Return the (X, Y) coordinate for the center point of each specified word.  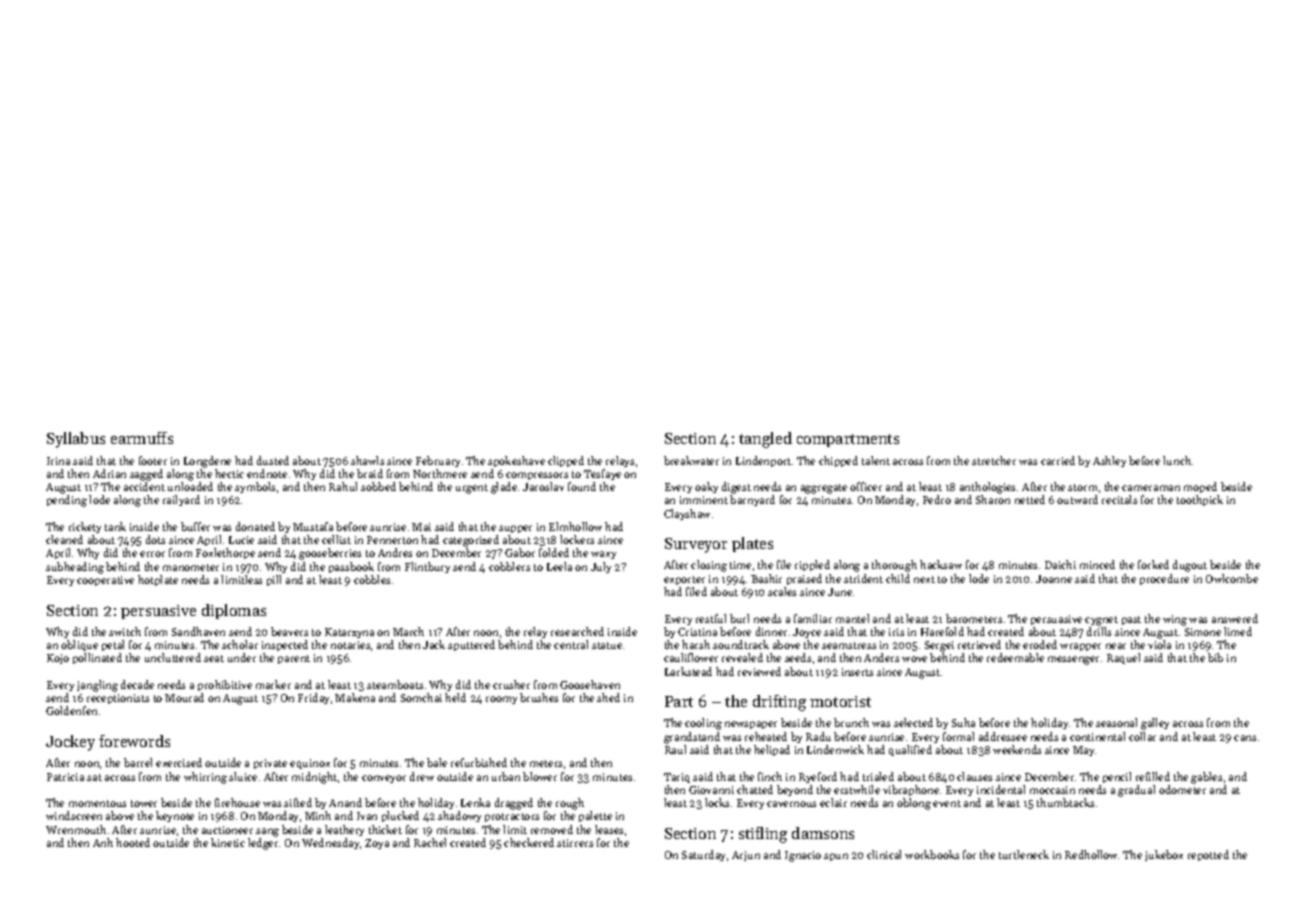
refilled (1153, 776)
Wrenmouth (76, 829)
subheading (75, 568)
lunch (1177, 460)
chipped (838, 461)
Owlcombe (1232, 578)
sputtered (471, 645)
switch (125, 631)
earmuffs (142, 438)
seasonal (1116, 722)
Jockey (70, 743)
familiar (813, 618)
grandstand (692, 738)
